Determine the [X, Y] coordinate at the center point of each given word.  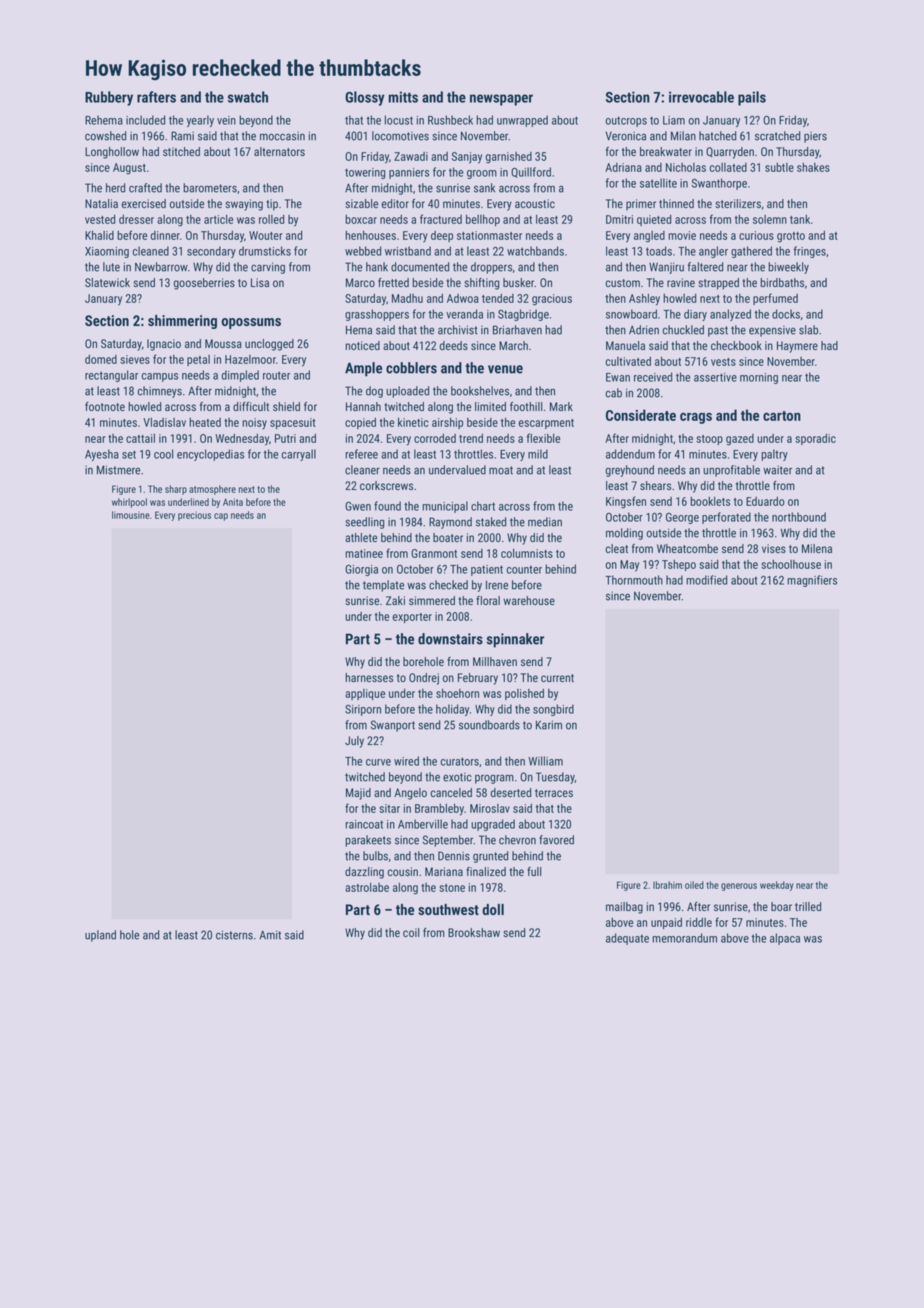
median [545, 522]
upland [100, 936]
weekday [777, 886]
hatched [717, 136]
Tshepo [679, 565]
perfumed [775, 299]
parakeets [368, 841]
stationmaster [489, 235]
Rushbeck [450, 120]
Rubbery [109, 98]
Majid [358, 794]
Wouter [266, 235]
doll [493, 909]
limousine [131, 515]
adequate [627, 939]
